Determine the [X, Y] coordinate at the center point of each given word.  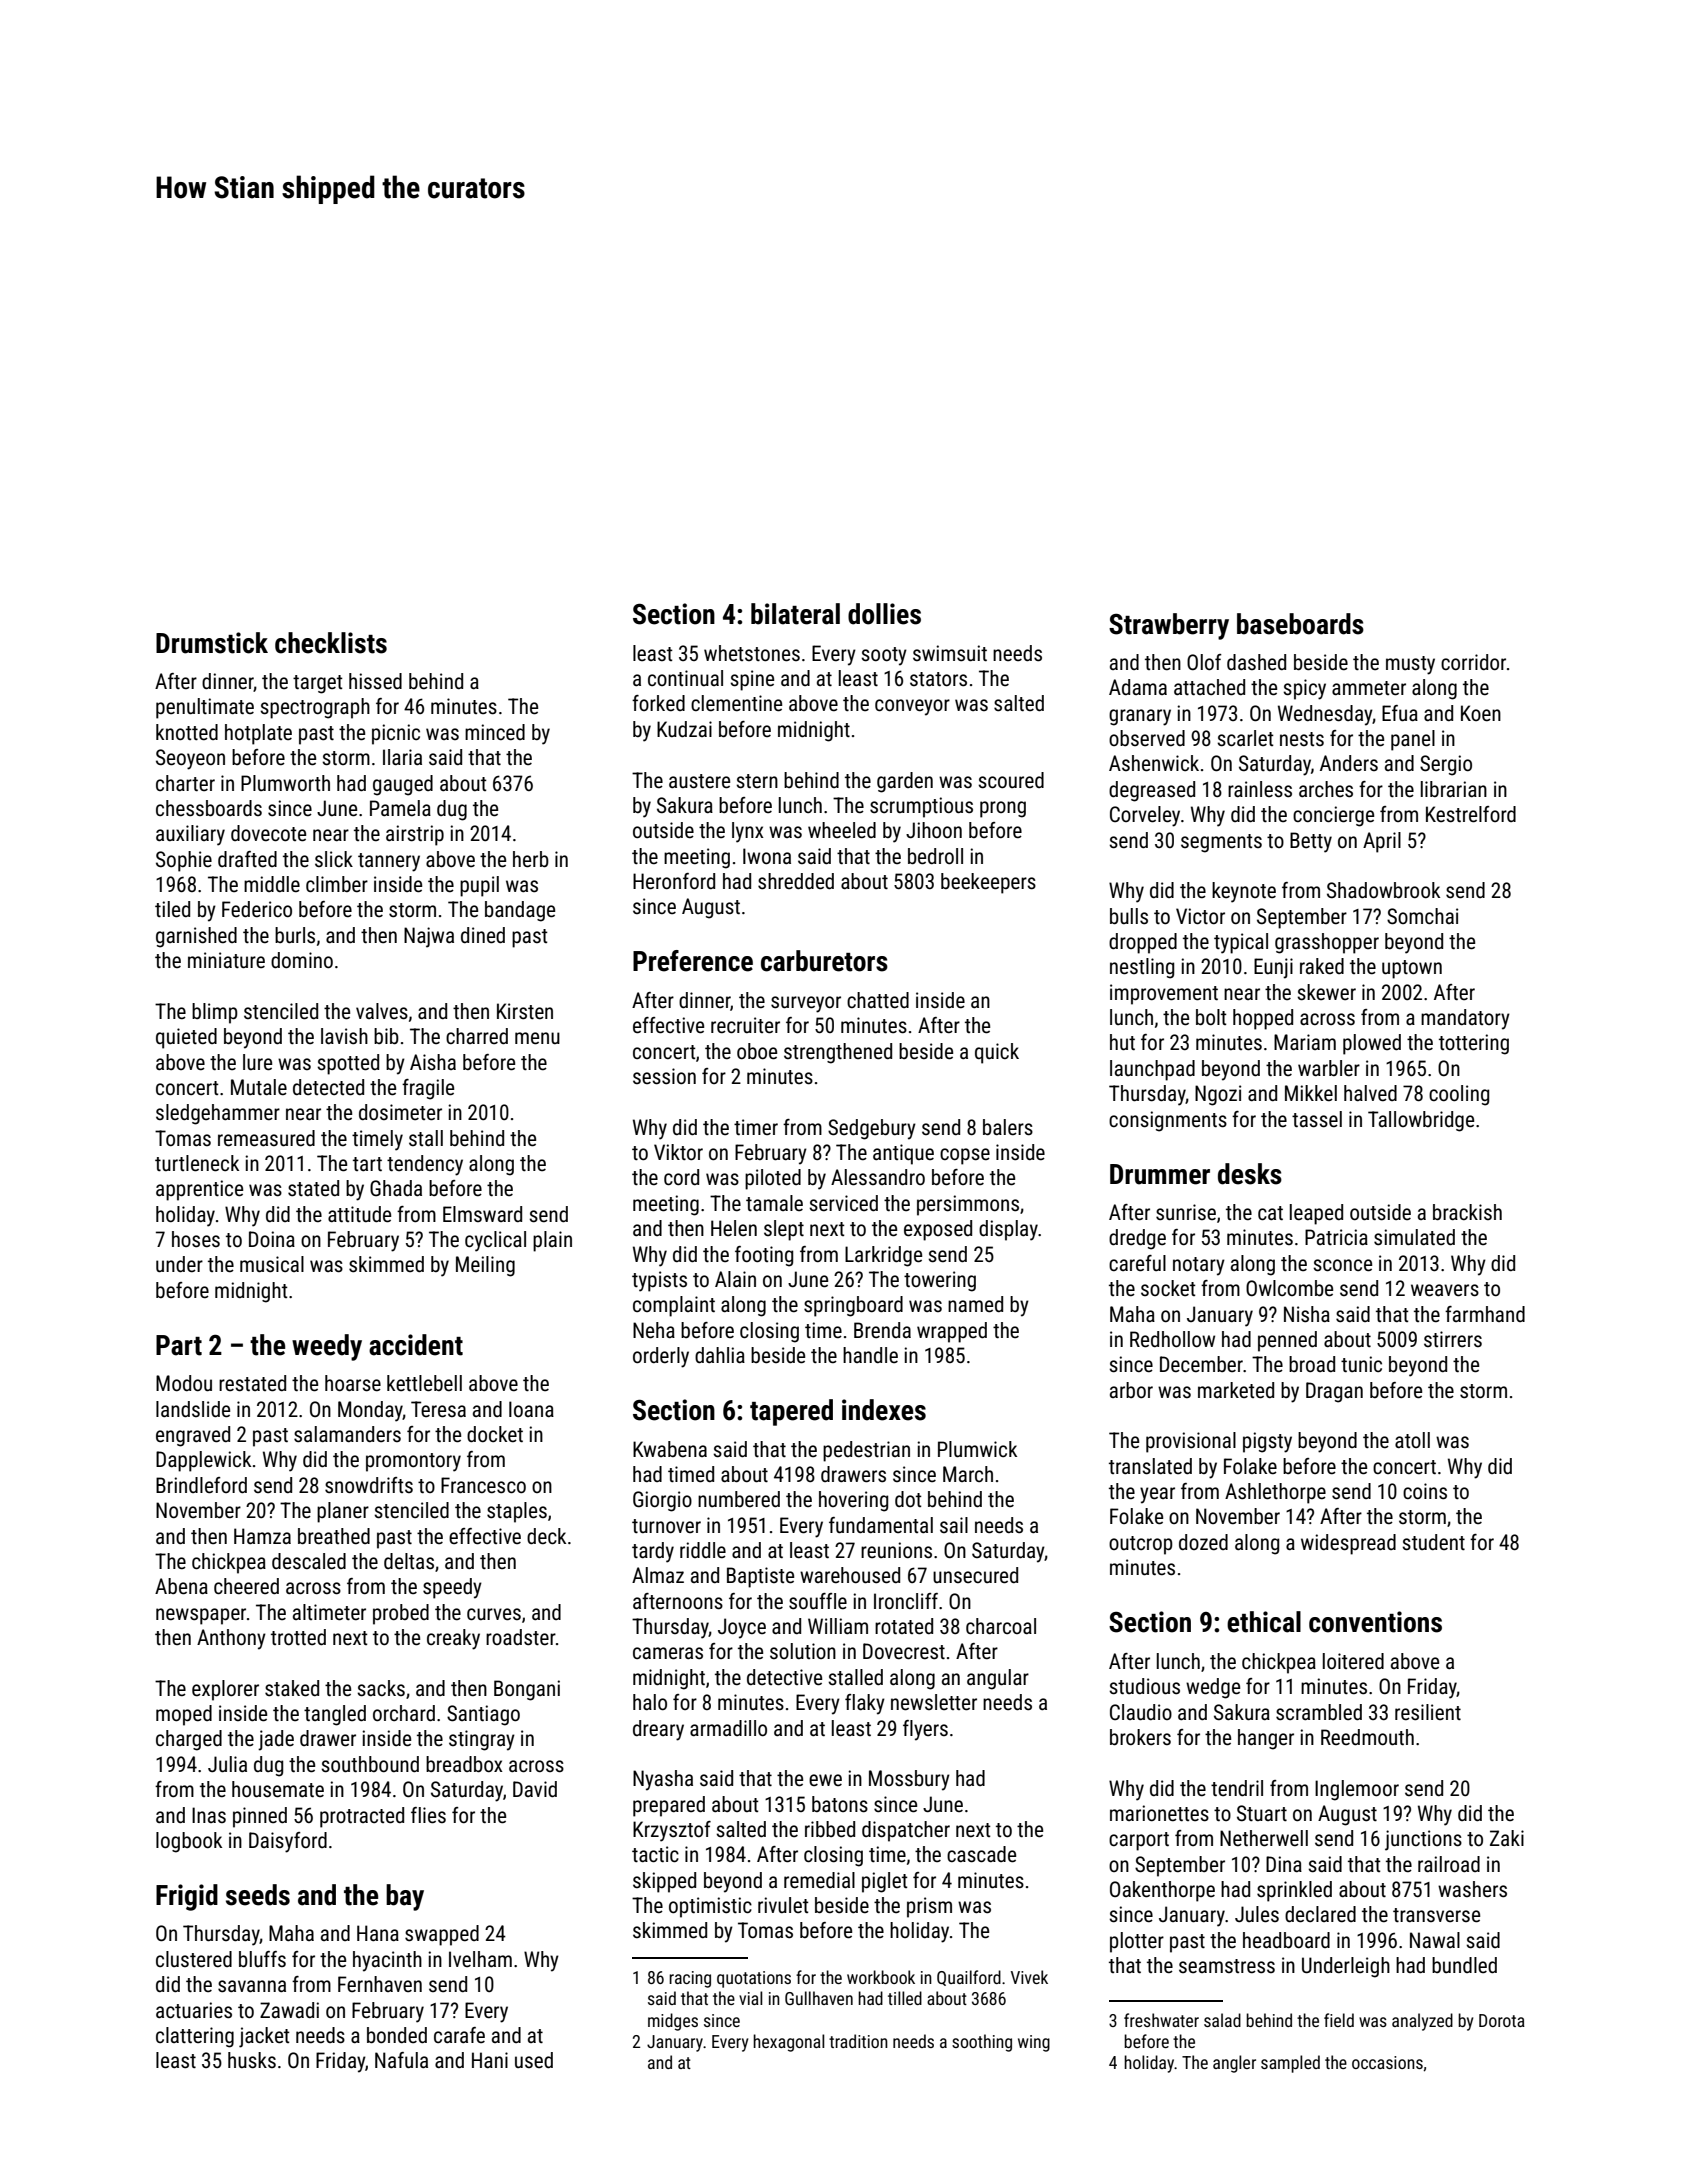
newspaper [201, 1616]
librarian [1454, 789]
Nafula [401, 2060]
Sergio [1446, 765]
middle [272, 884]
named [975, 1304]
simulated [1414, 1237]
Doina [272, 1239]
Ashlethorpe [1275, 1493]
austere [699, 781]
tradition [858, 2041]
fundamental [881, 1525]
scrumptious [921, 807]
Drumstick [212, 643]
